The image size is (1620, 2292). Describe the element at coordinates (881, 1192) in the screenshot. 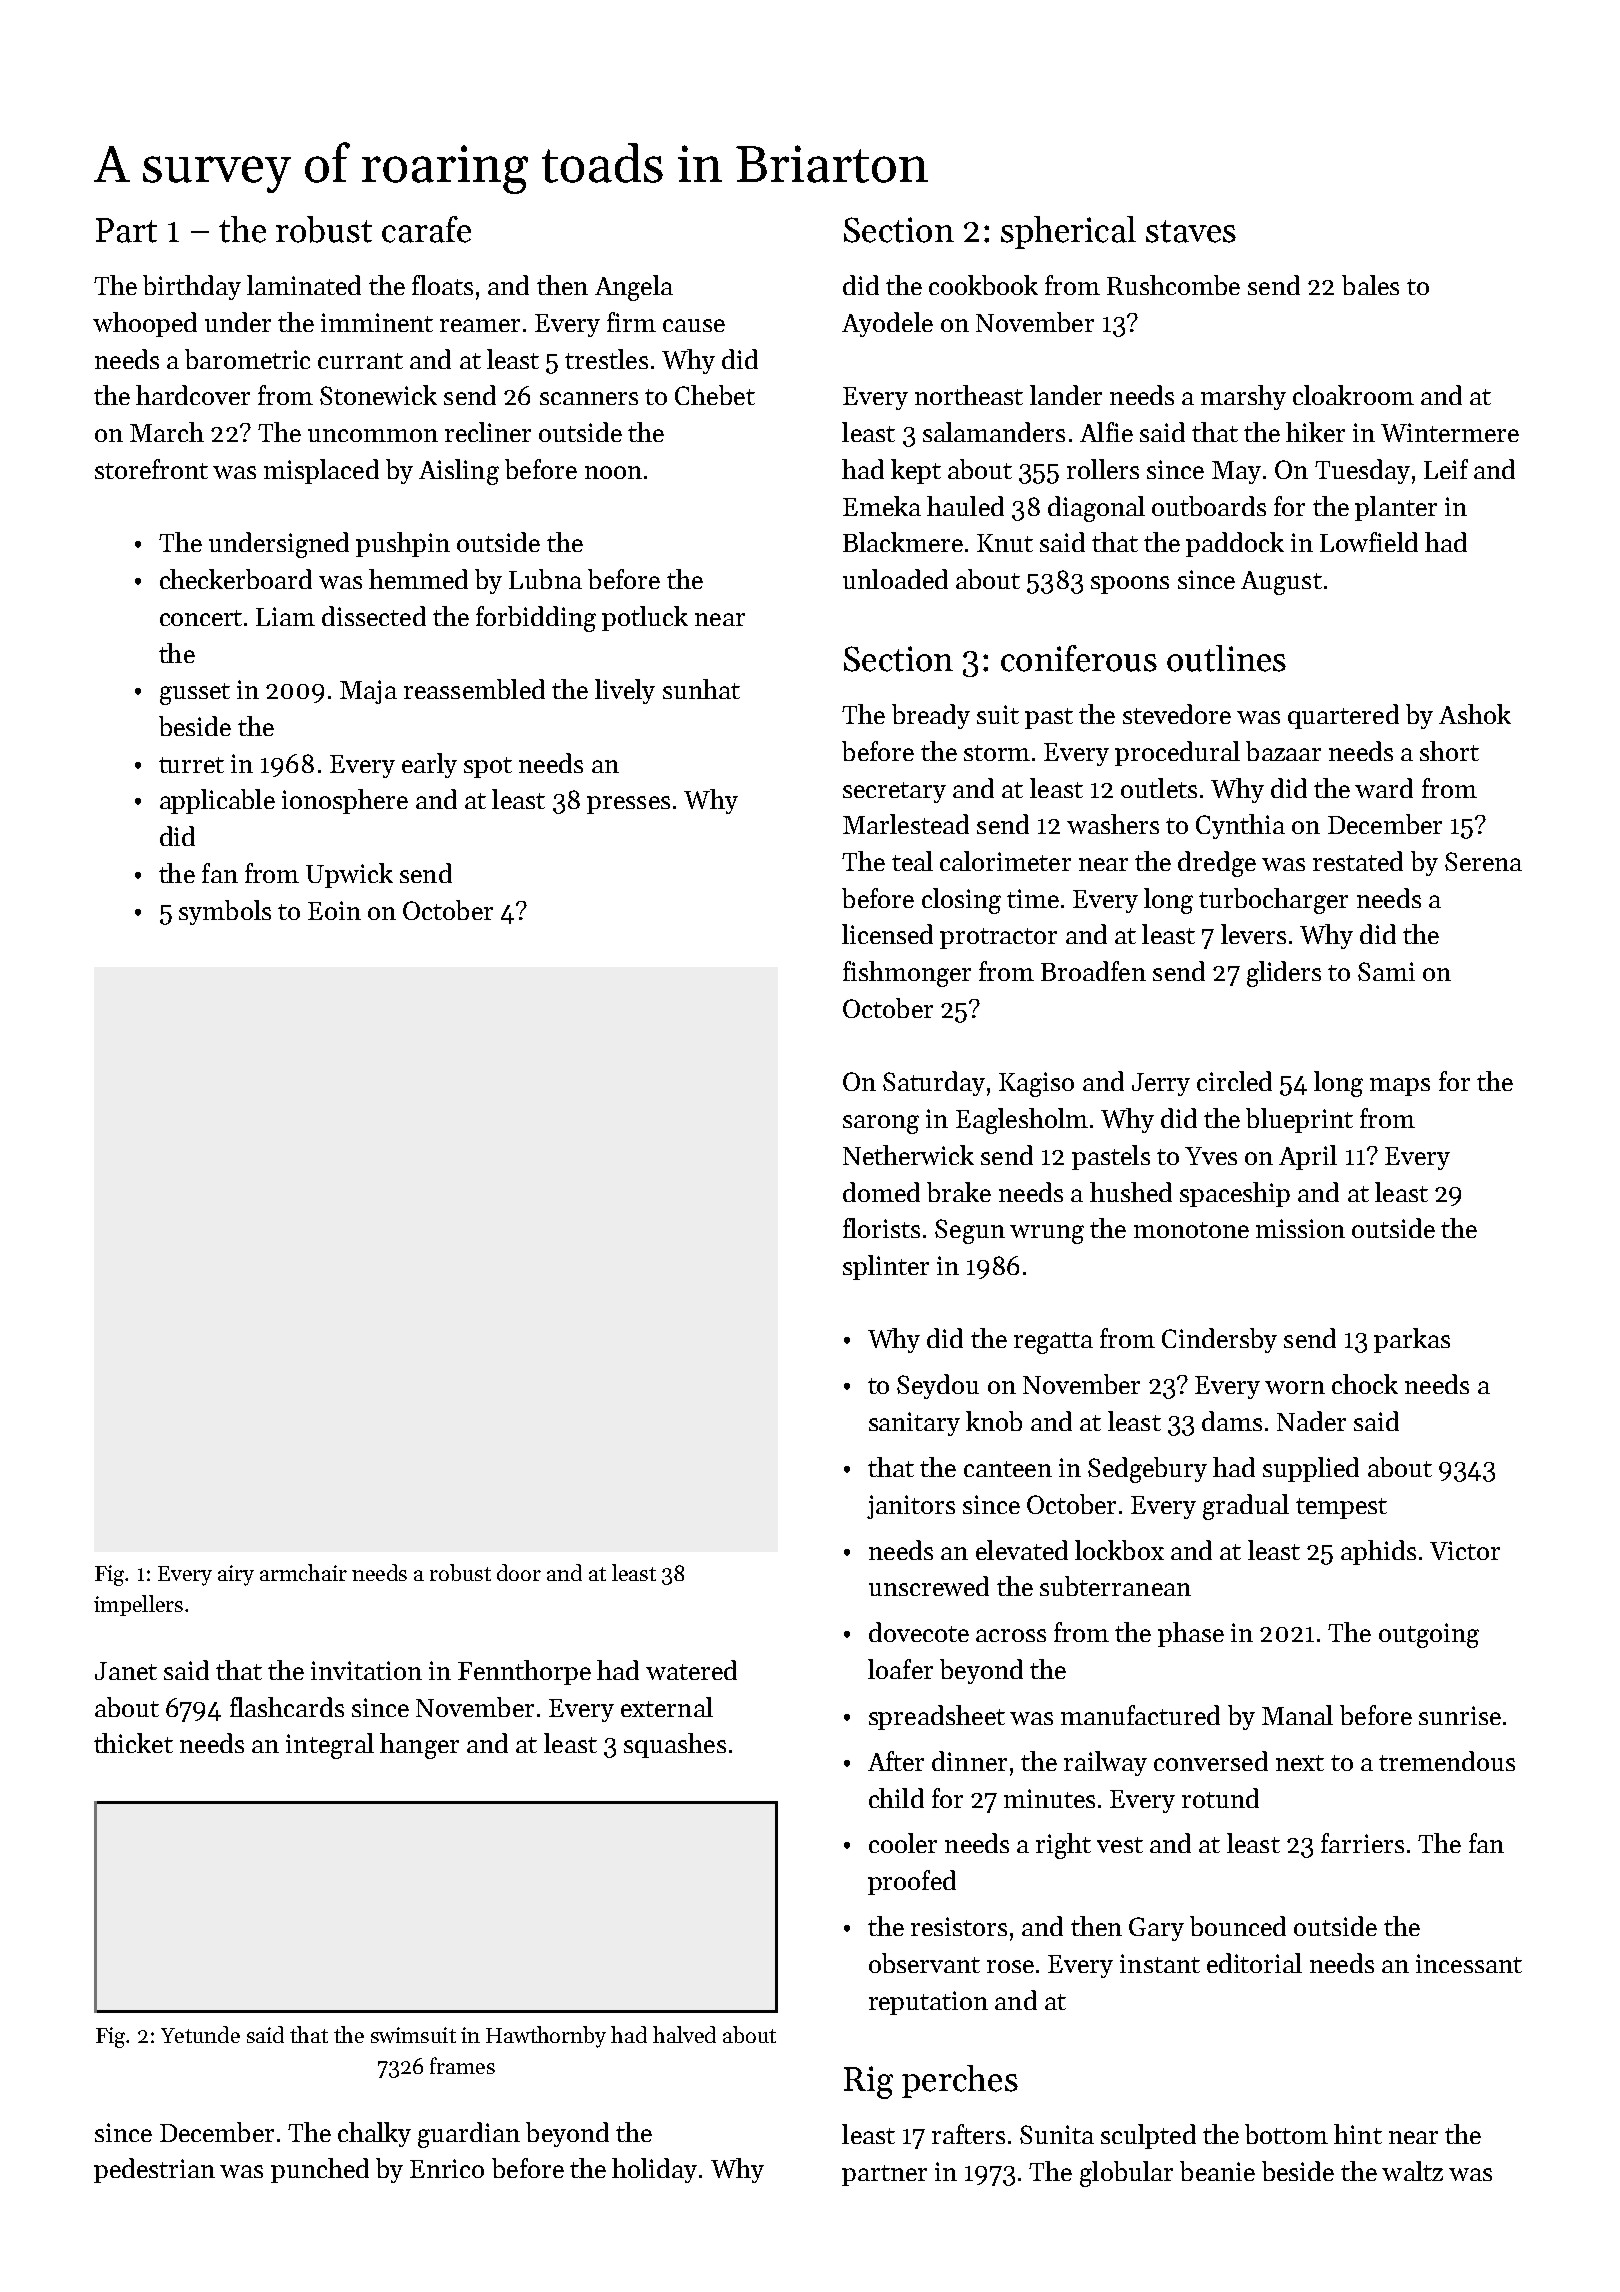

I see `domed` at that location.
